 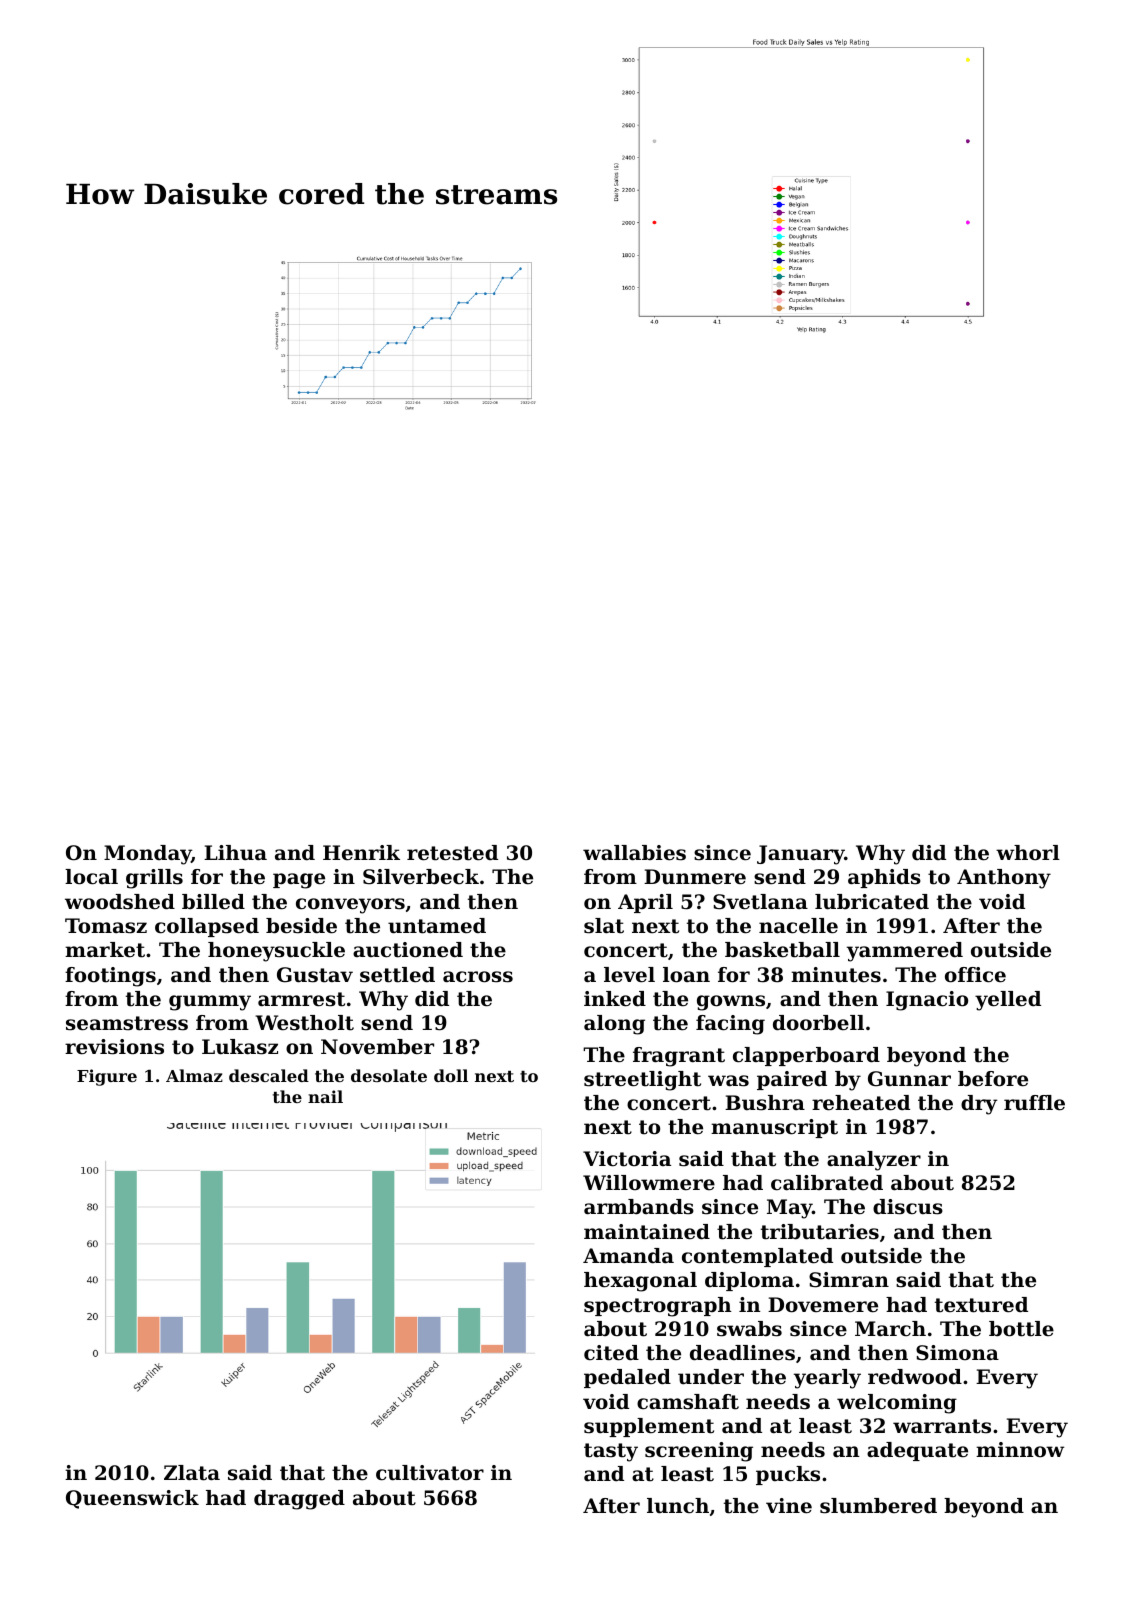 I want to click on dragged, so click(x=299, y=1500).
